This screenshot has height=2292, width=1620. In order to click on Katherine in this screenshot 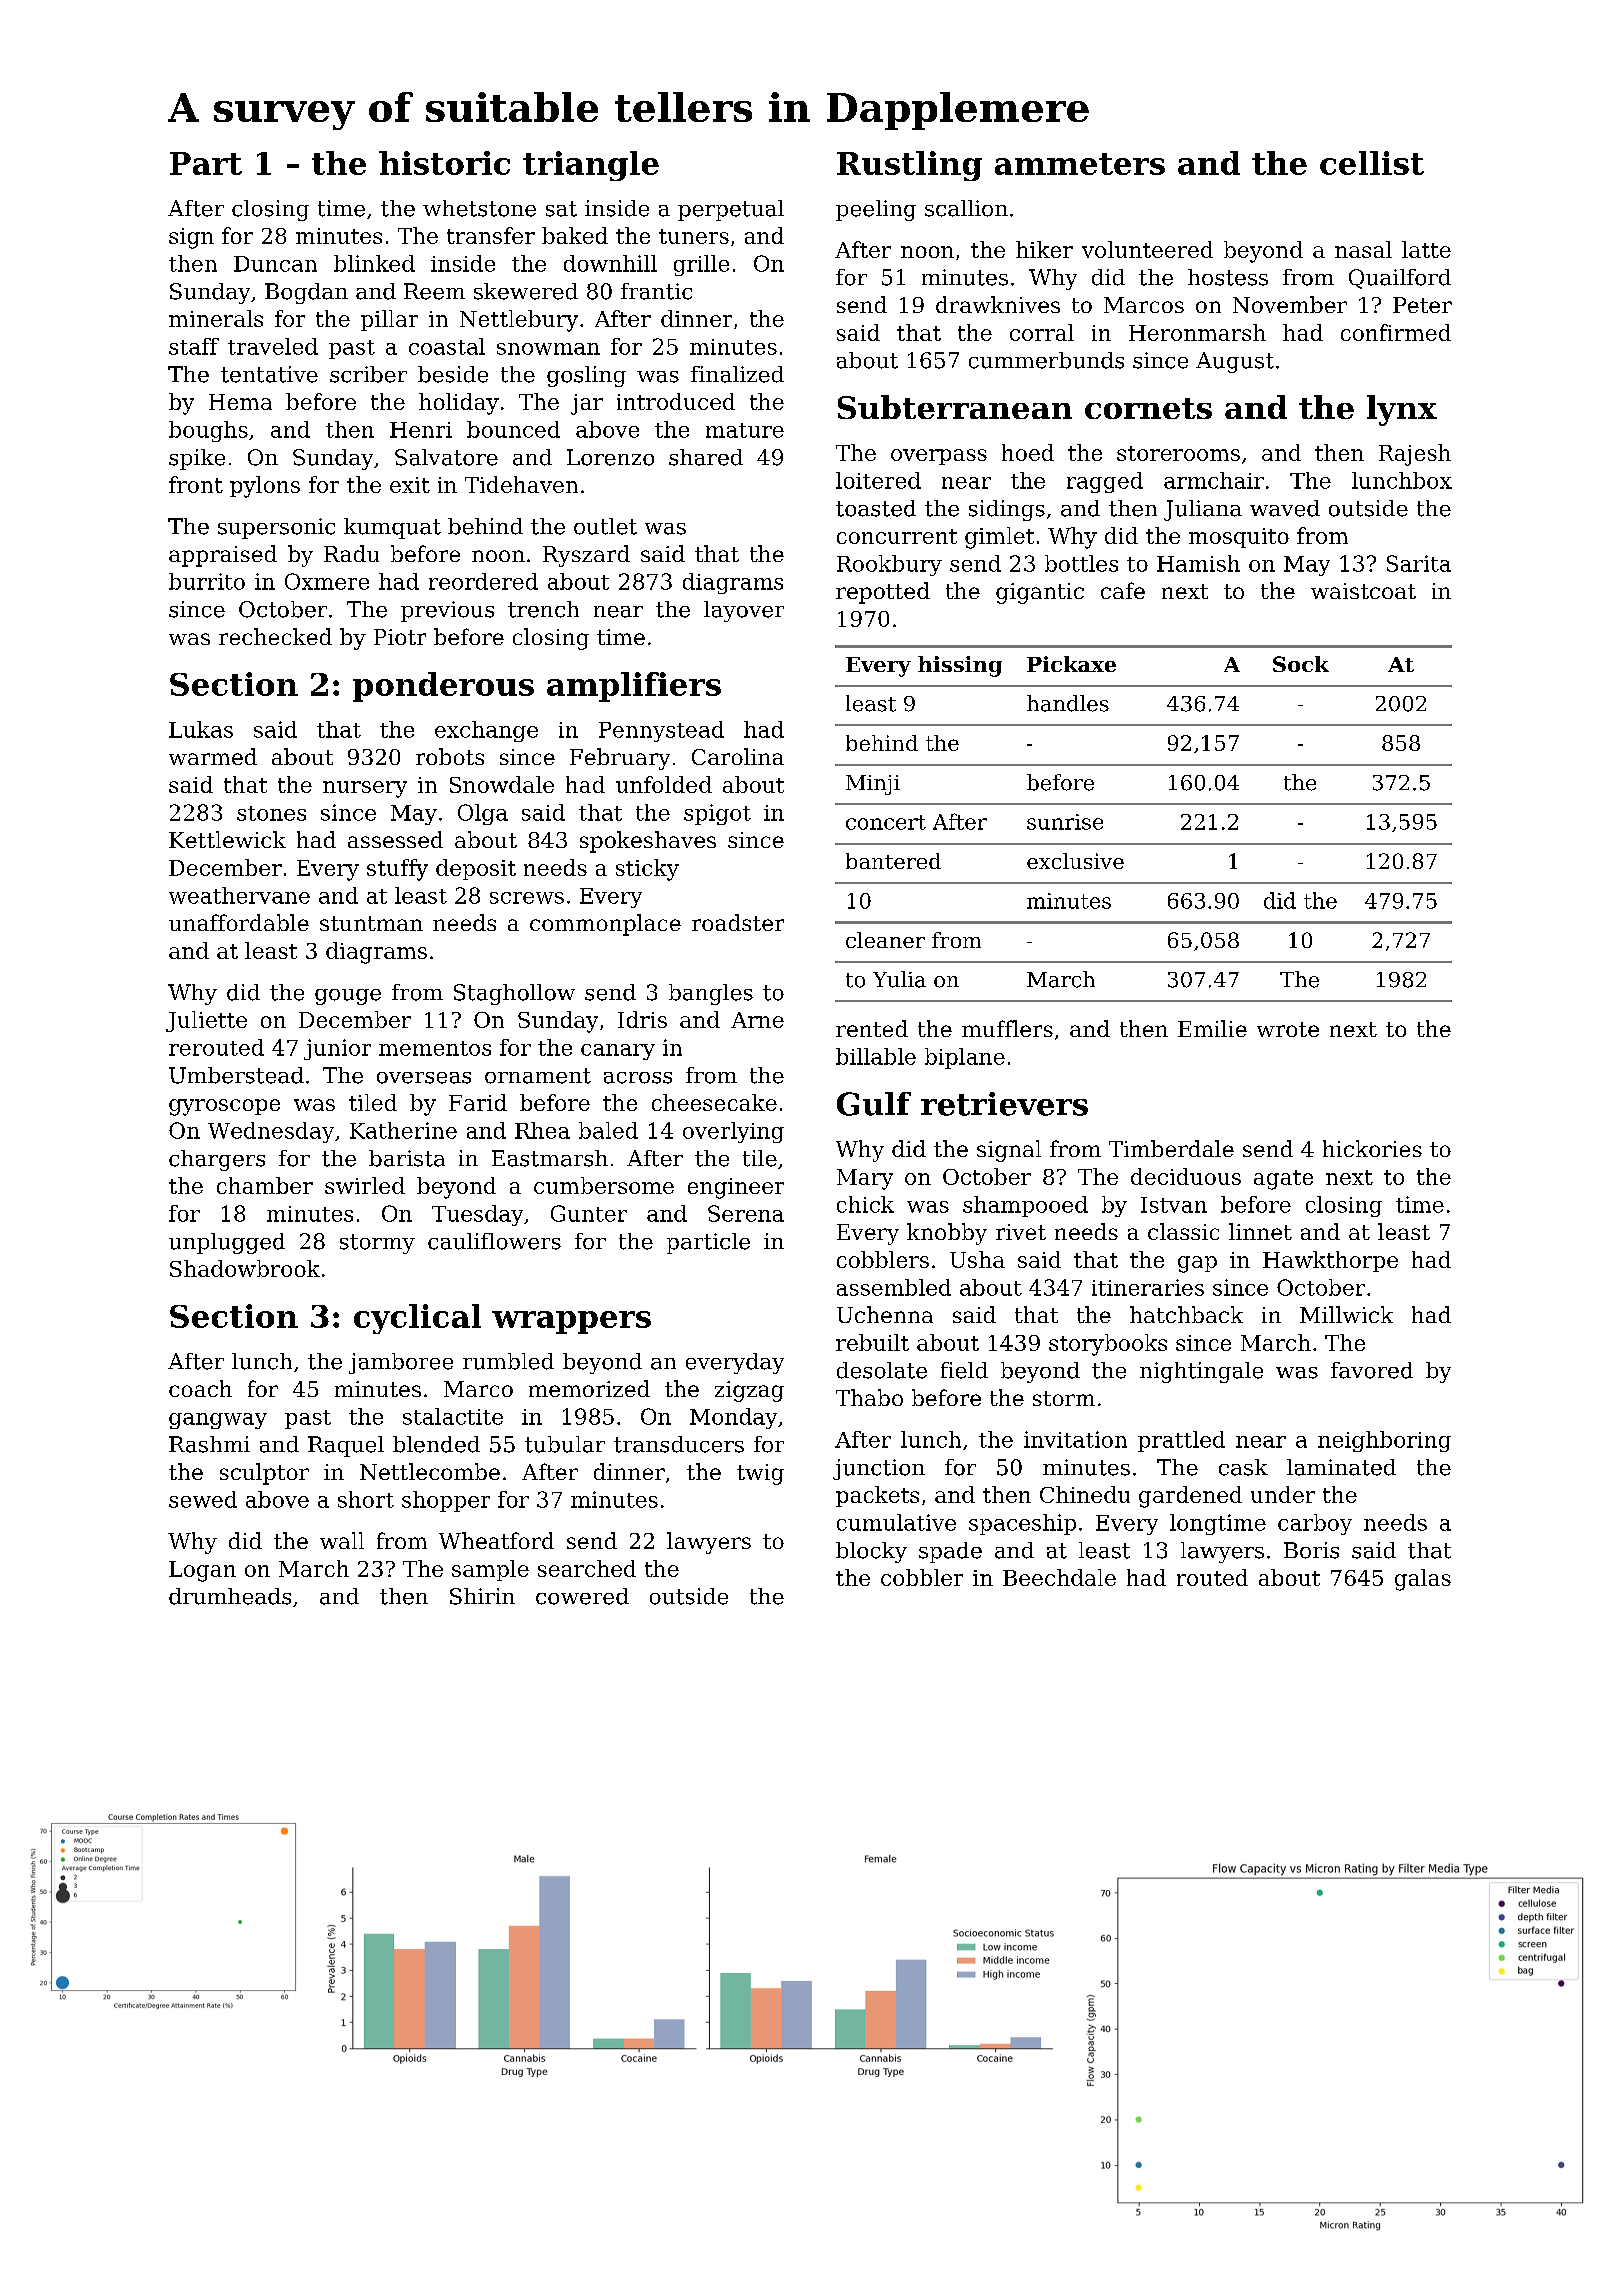, I will do `click(403, 1130)`.
